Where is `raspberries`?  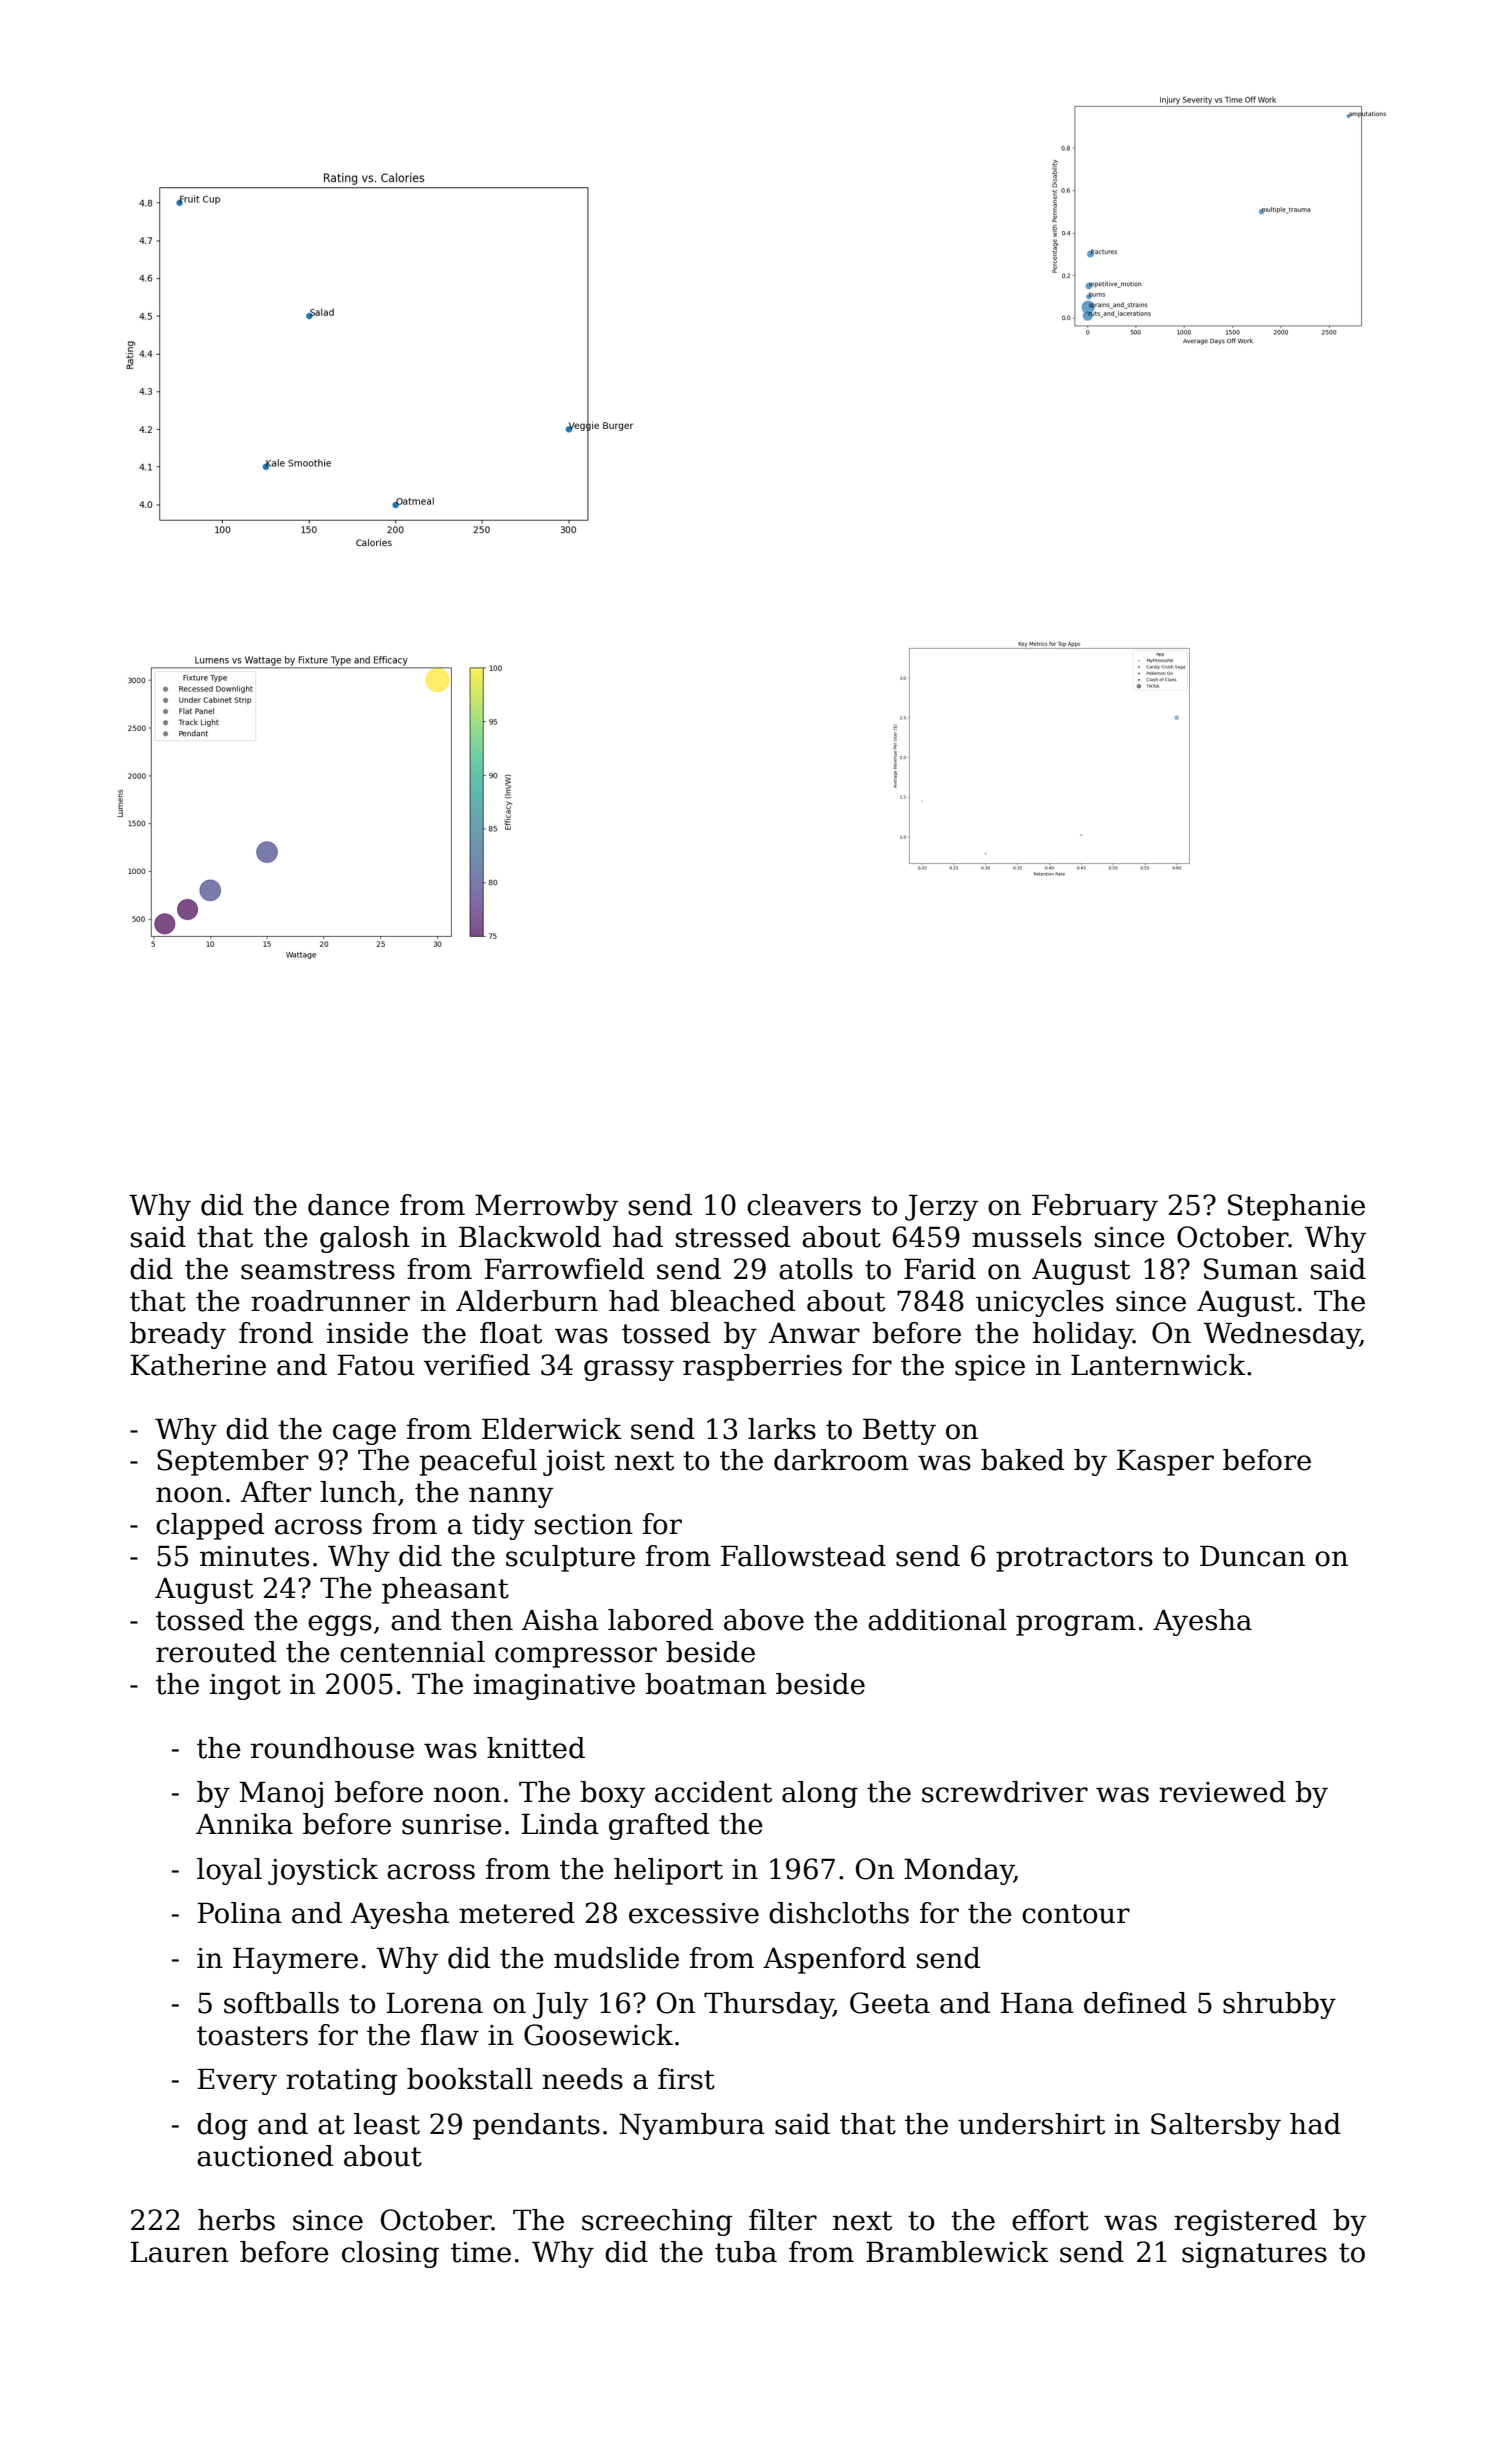
raspberries is located at coordinates (762, 1367).
